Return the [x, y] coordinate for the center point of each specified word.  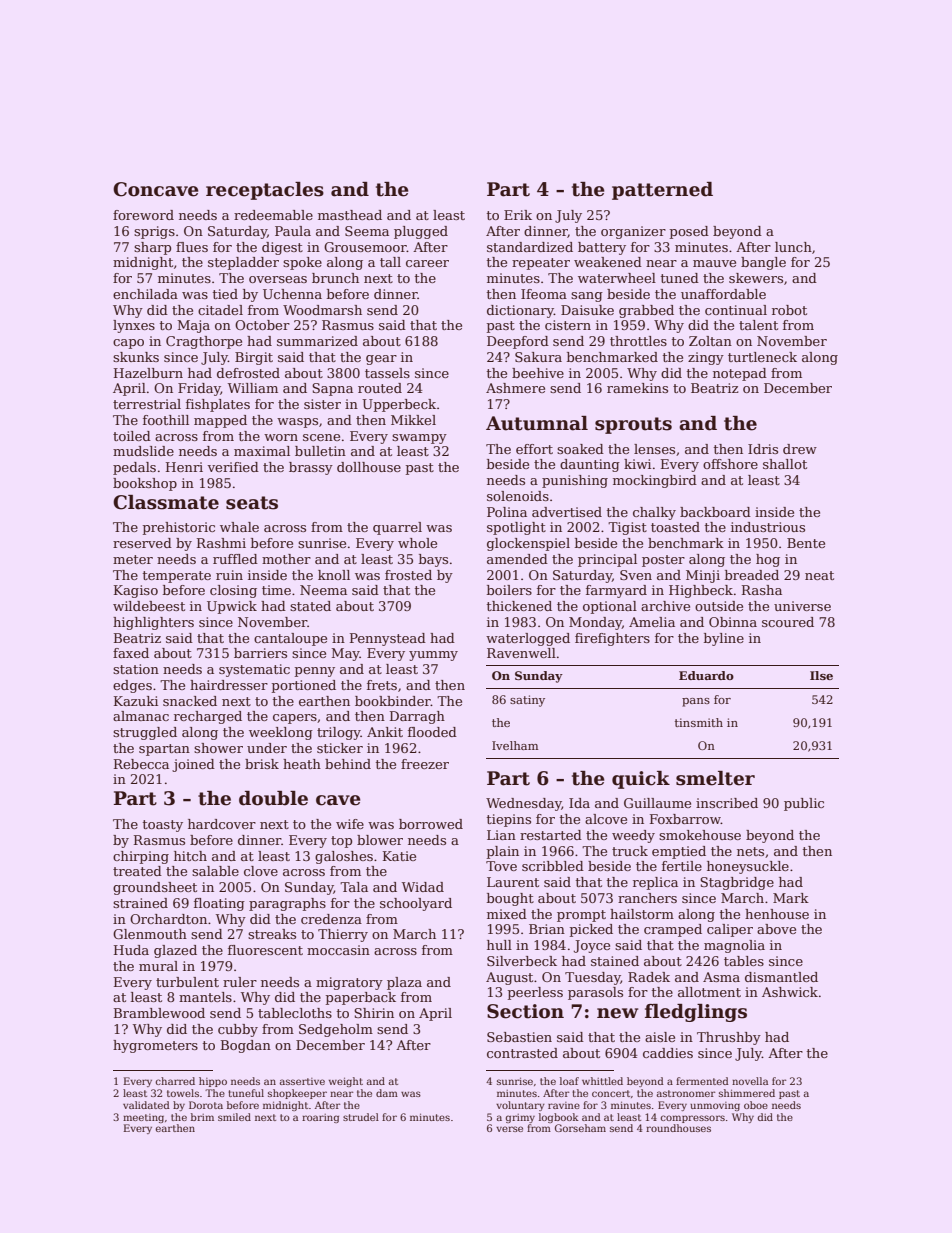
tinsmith [699, 722]
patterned [662, 191]
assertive [302, 1081]
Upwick [232, 607]
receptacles [265, 191]
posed [689, 232]
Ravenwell [521, 653]
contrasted [522, 1053]
